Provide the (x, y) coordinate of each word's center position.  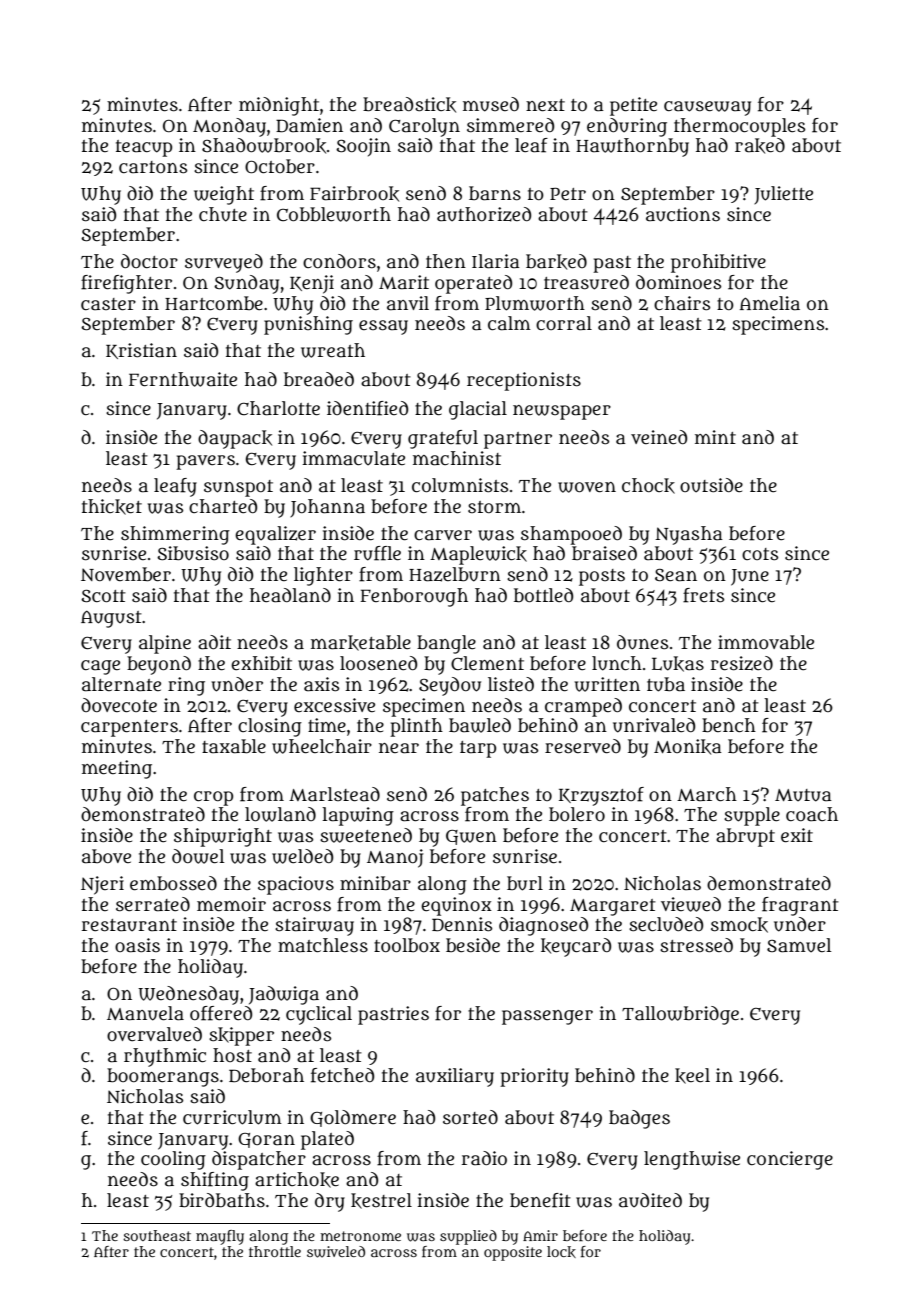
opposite (513, 1253)
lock (561, 1252)
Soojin (363, 147)
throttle (275, 1251)
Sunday (246, 284)
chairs (682, 303)
